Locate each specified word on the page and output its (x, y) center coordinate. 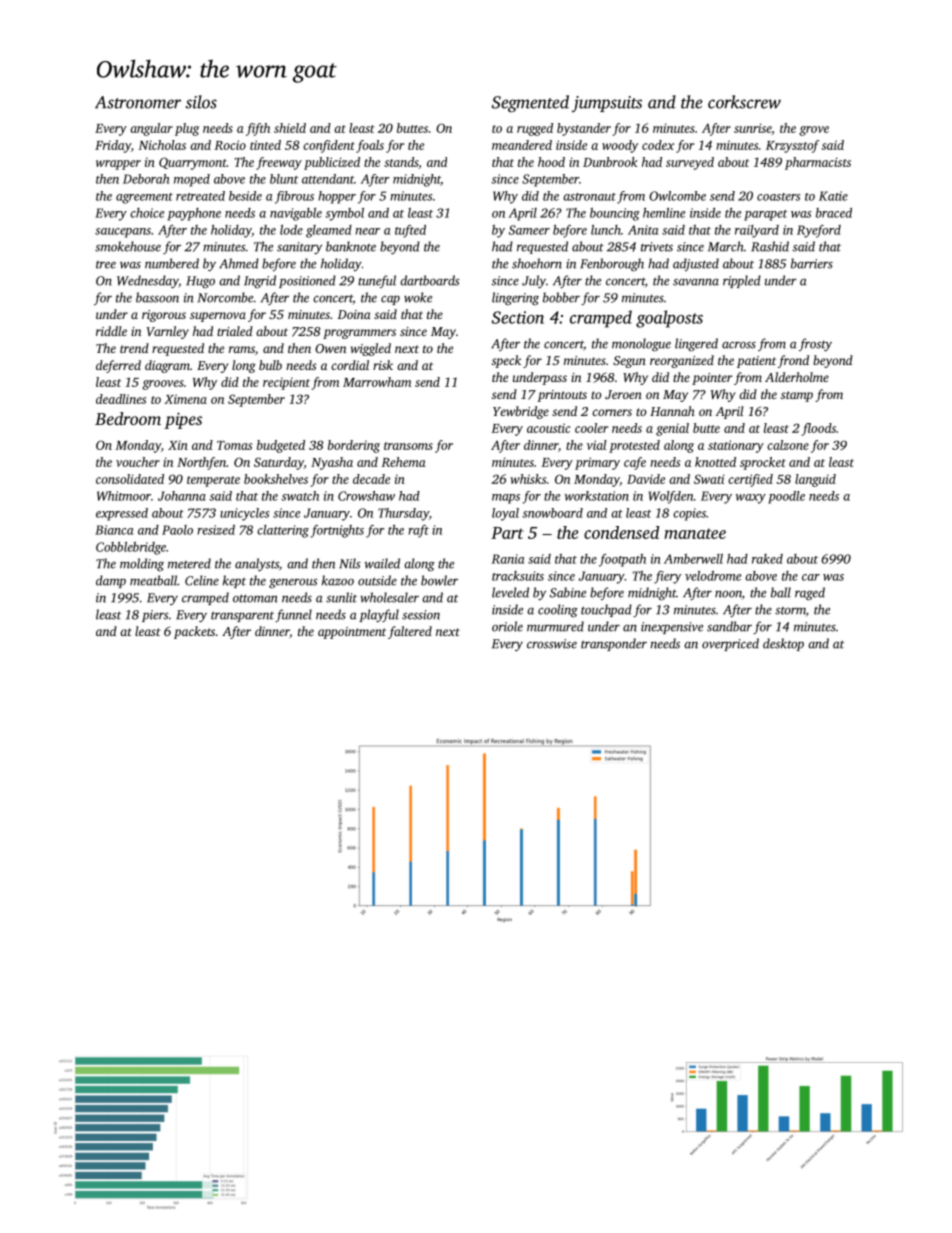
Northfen (201, 463)
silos (201, 102)
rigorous (164, 316)
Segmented (530, 103)
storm (790, 611)
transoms (408, 446)
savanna (696, 282)
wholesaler (389, 597)
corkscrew (744, 102)
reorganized (682, 361)
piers (155, 616)
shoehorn (537, 263)
